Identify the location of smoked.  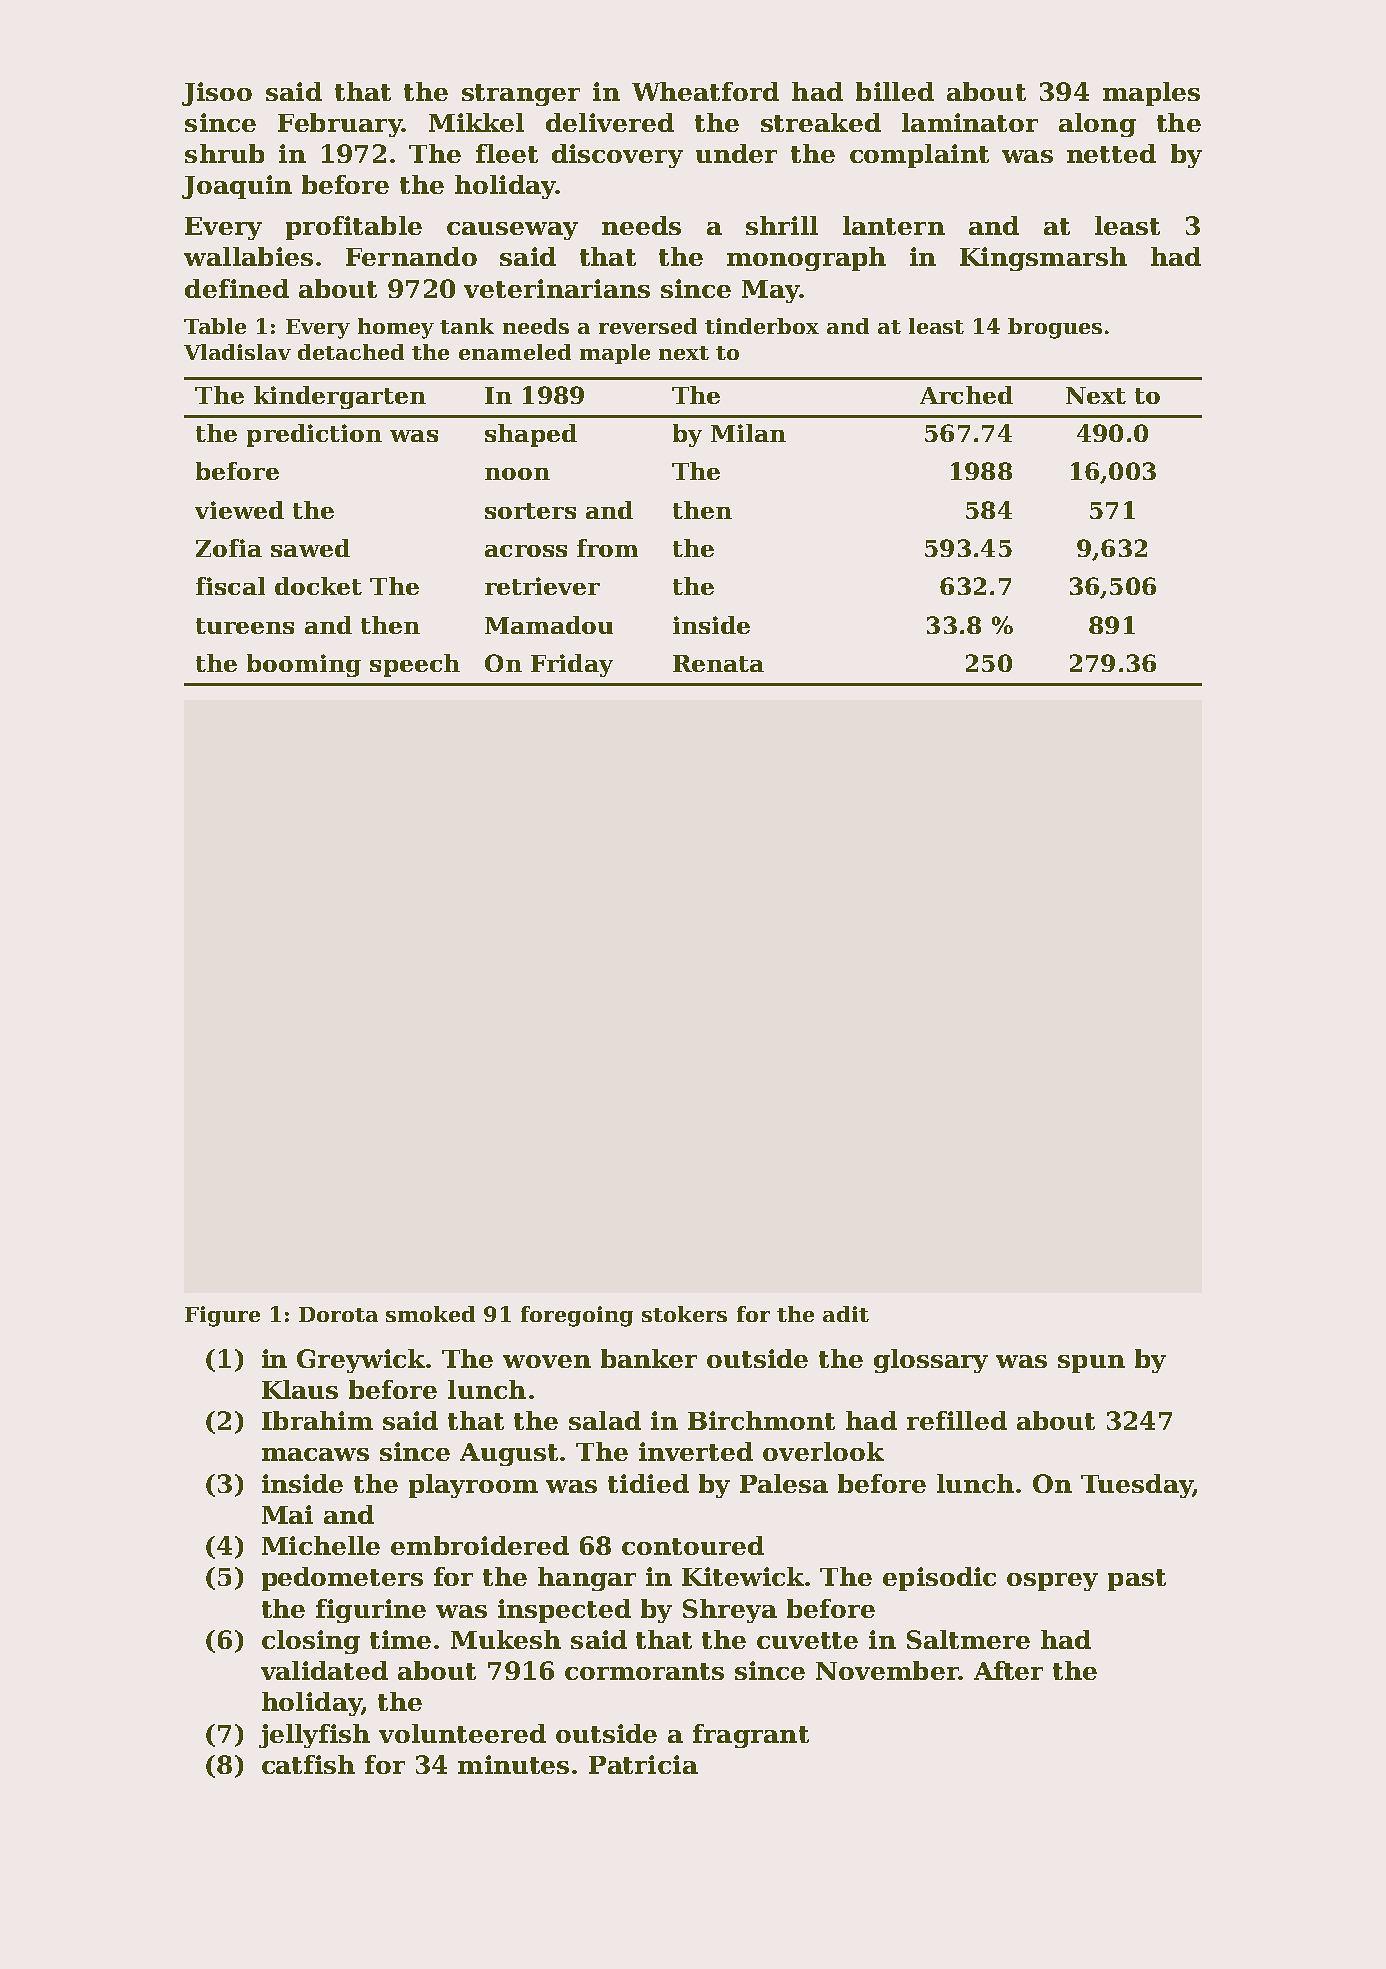
(430, 1314).
